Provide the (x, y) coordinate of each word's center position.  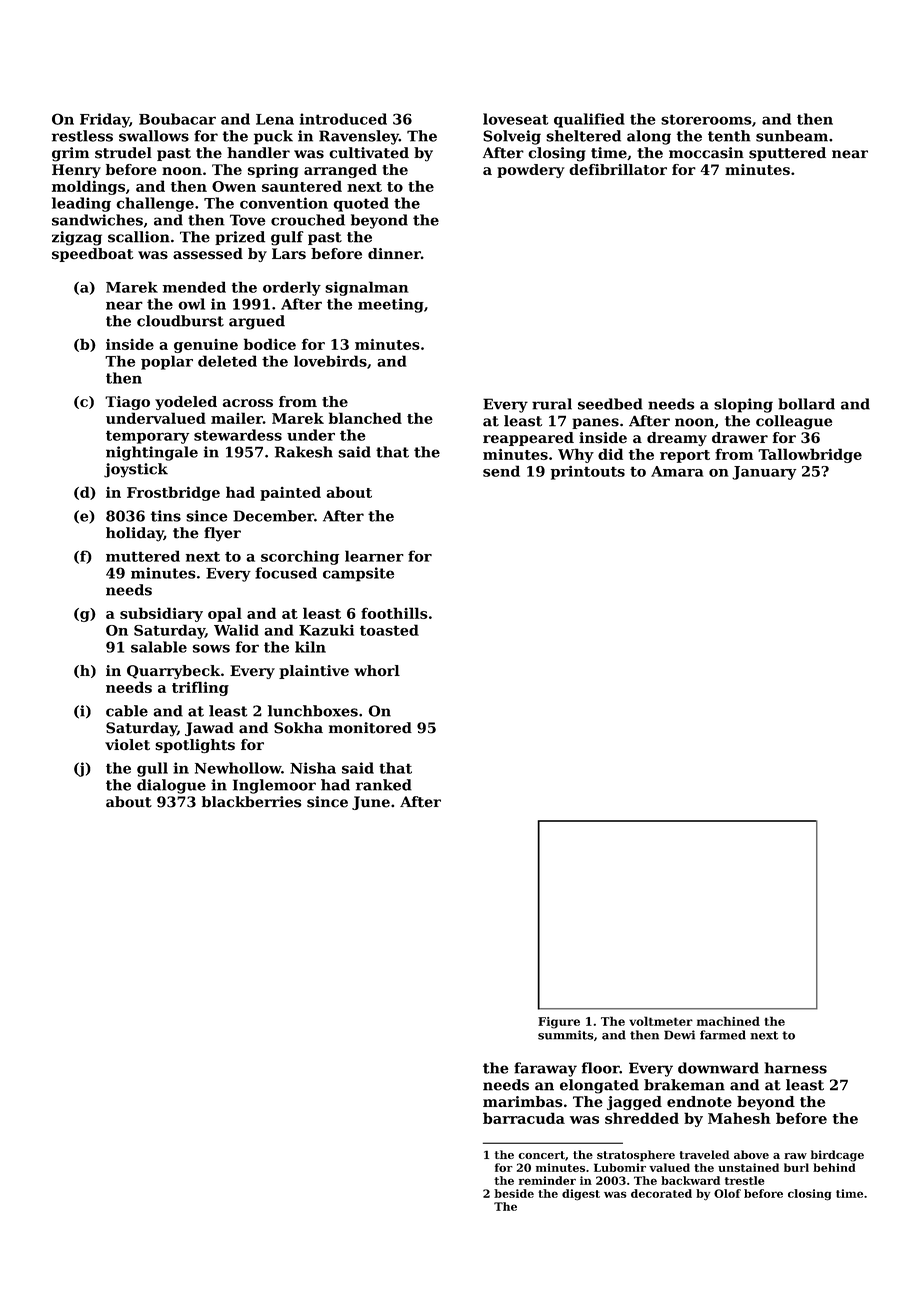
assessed (208, 254)
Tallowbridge (810, 455)
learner (374, 556)
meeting (391, 305)
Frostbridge (173, 493)
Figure (559, 1023)
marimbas (523, 1102)
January (764, 473)
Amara (677, 471)
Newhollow (238, 768)
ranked (384, 785)
